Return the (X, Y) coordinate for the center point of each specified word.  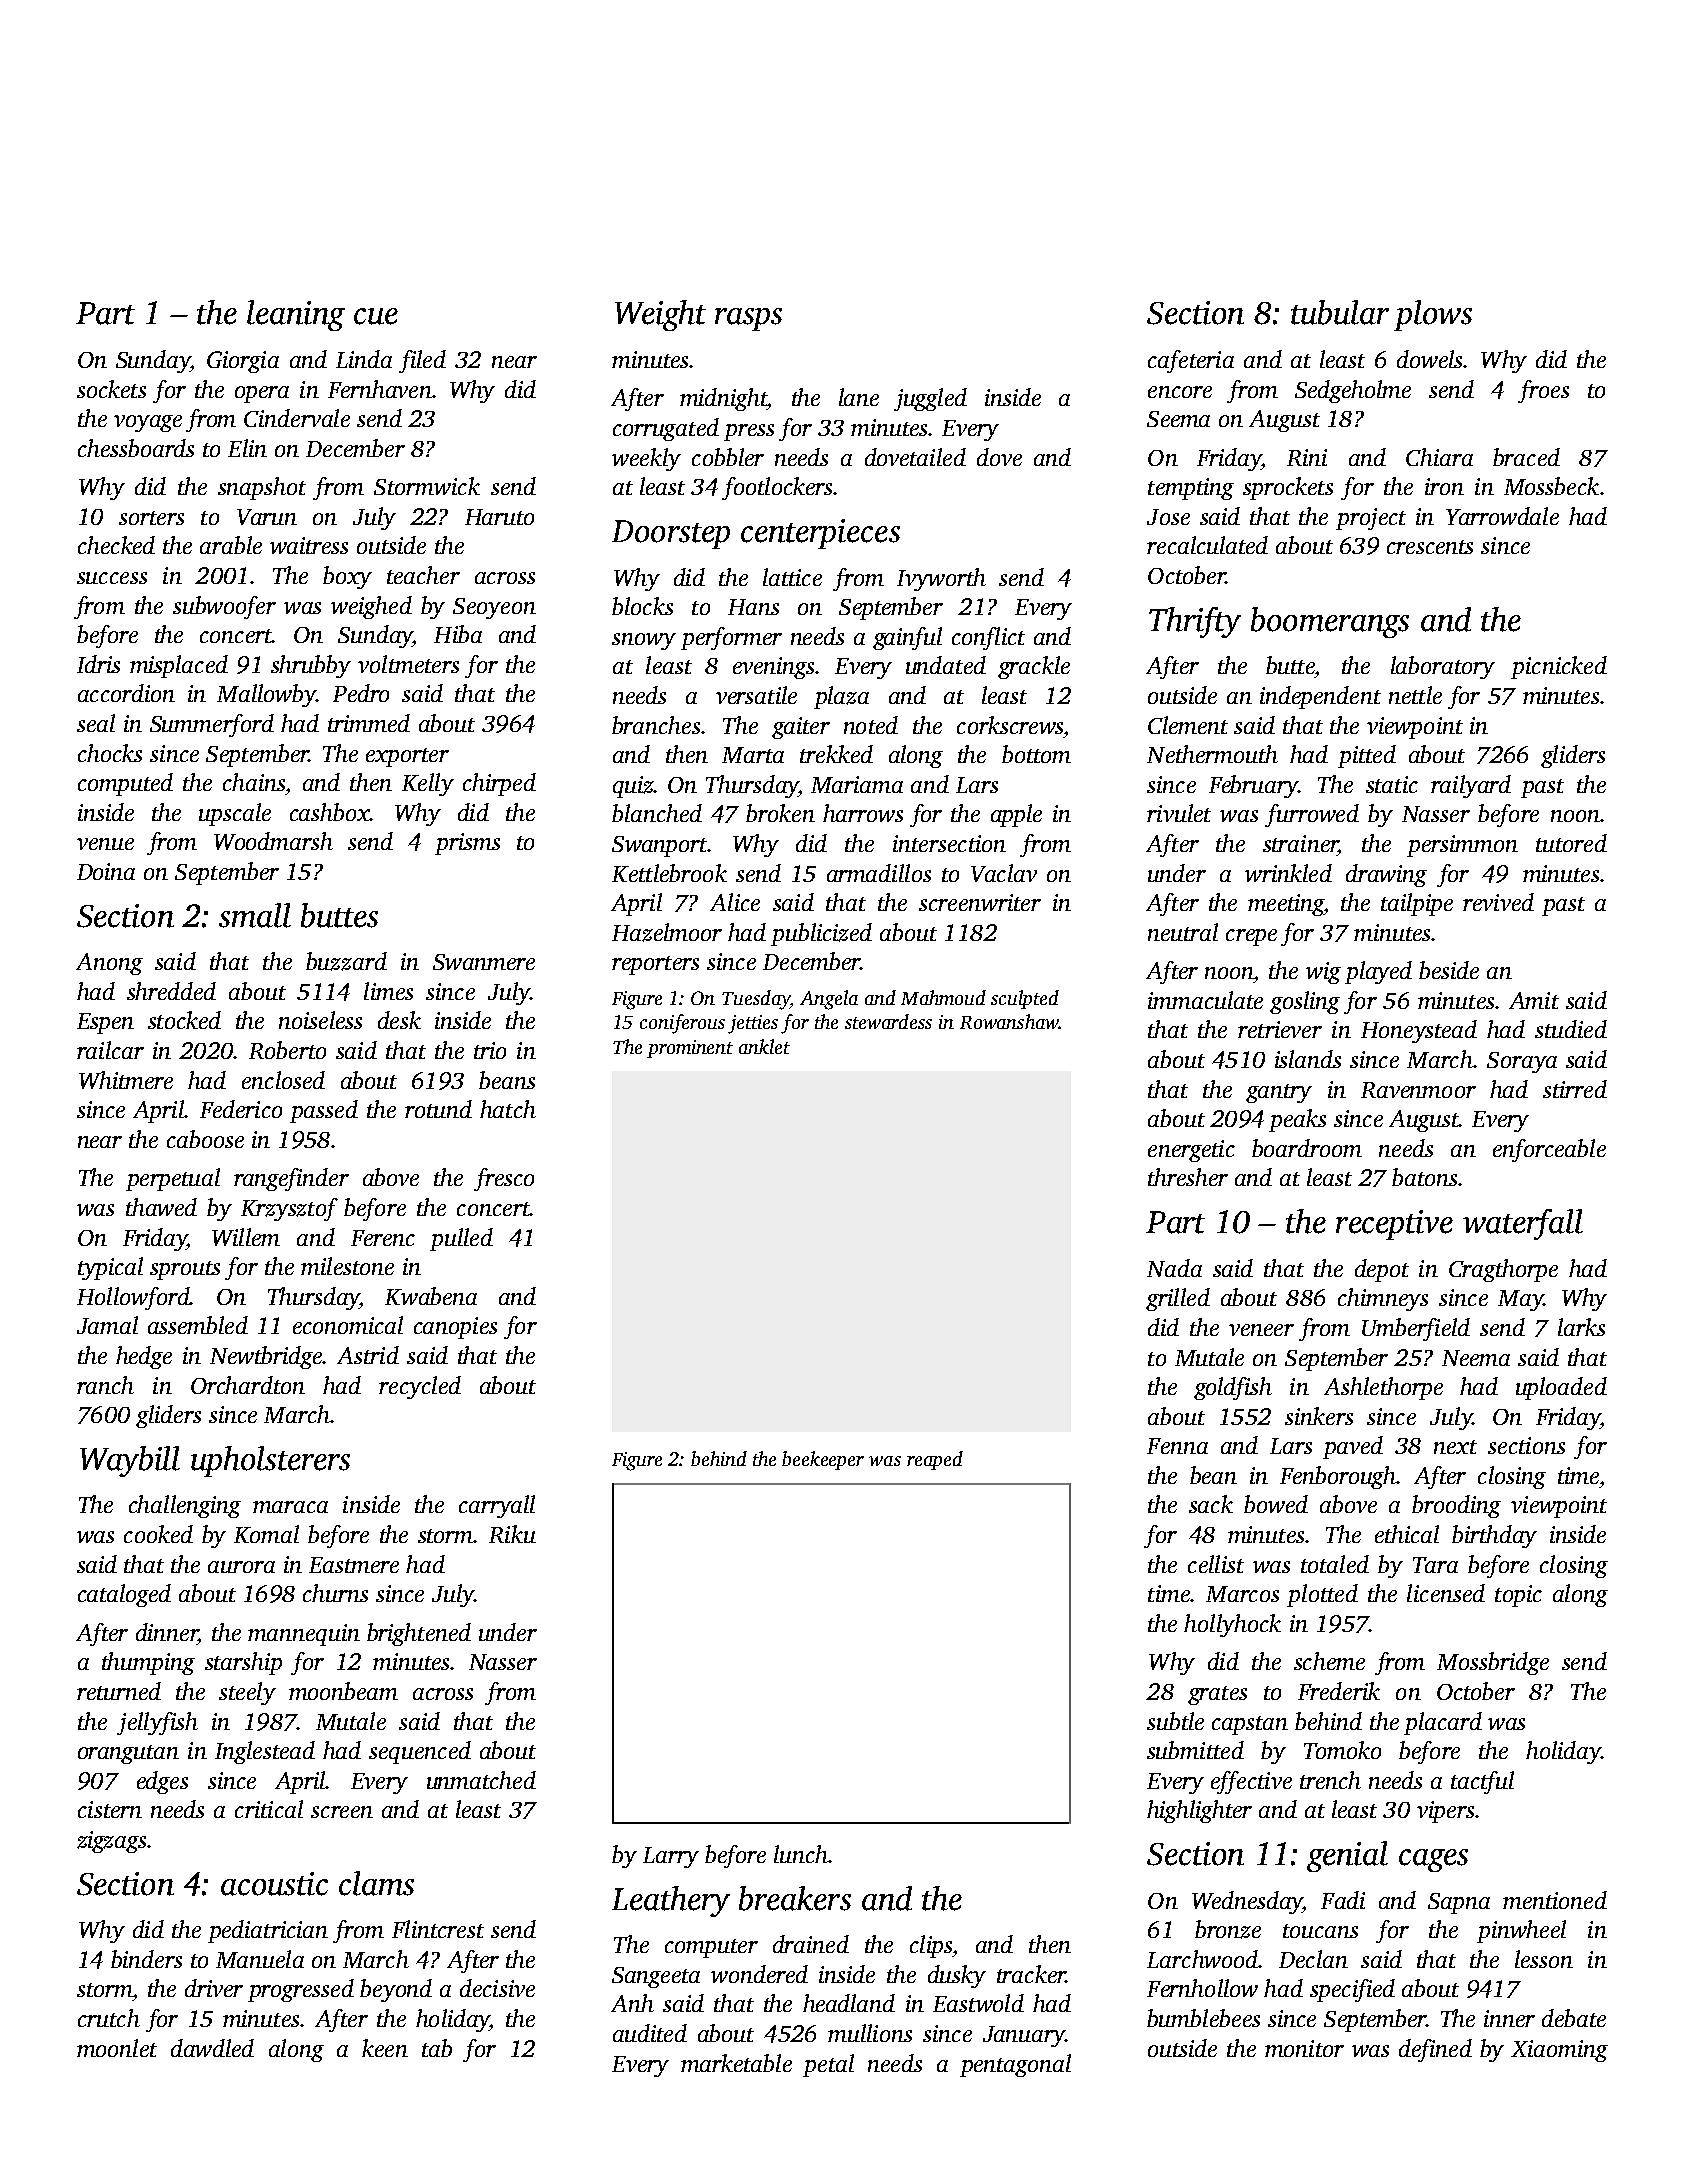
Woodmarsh (273, 841)
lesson (1544, 1959)
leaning (296, 315)
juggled (930, 399)
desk (399, 1020)
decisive (497, 1988)
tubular (1340, 312)
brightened (419, 1634)
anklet (764, 1046)
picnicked (1559, 667)
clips (931, 1946)
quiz (634, 787)
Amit (1534, 1000)
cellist (1216, 1564)
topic (1518, 1596)
